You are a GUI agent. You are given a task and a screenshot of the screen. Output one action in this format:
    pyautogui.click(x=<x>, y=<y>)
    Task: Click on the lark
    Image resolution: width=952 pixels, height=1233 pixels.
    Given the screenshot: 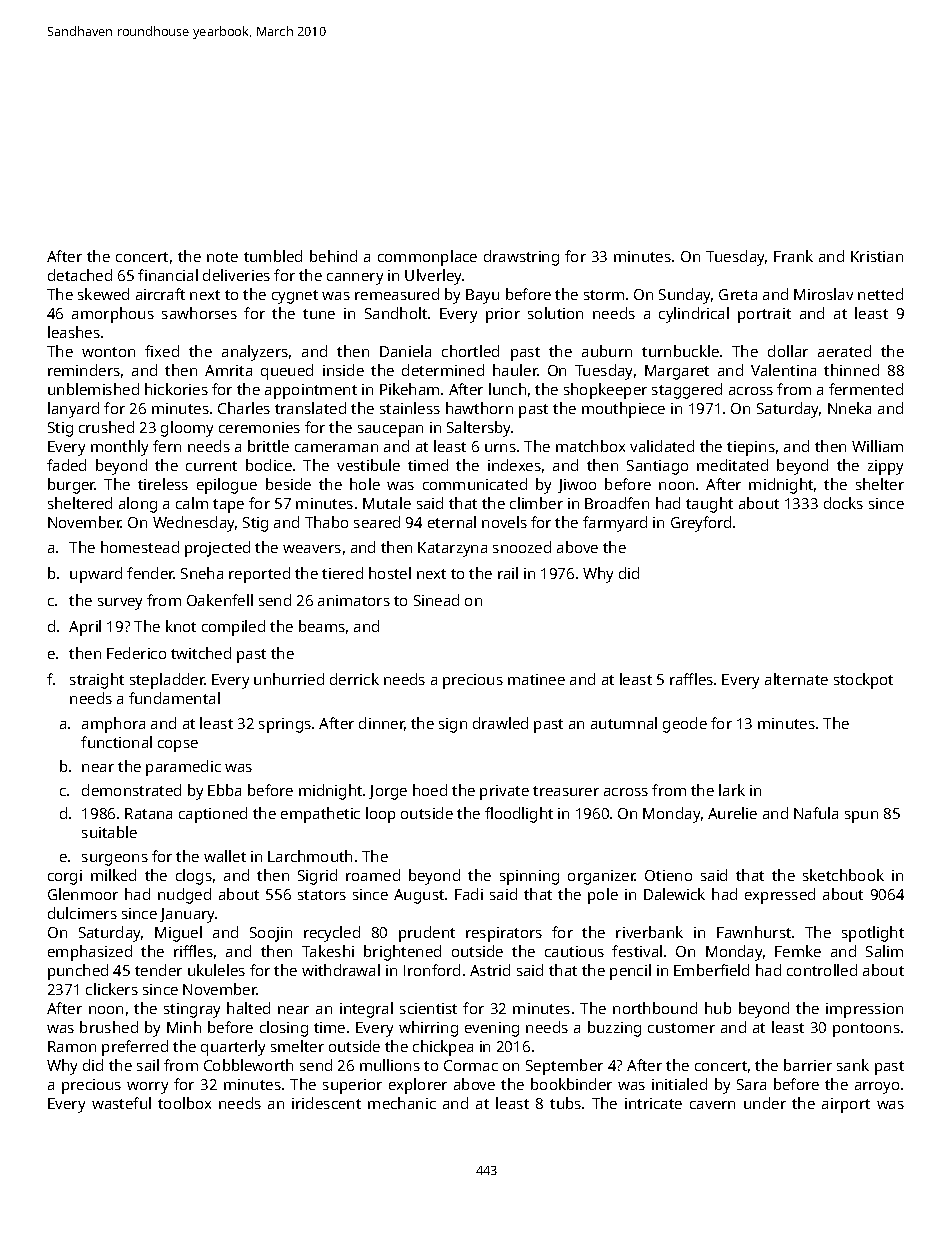 What is the action you would take?
    pyautogui.click(x=732, y=790)
